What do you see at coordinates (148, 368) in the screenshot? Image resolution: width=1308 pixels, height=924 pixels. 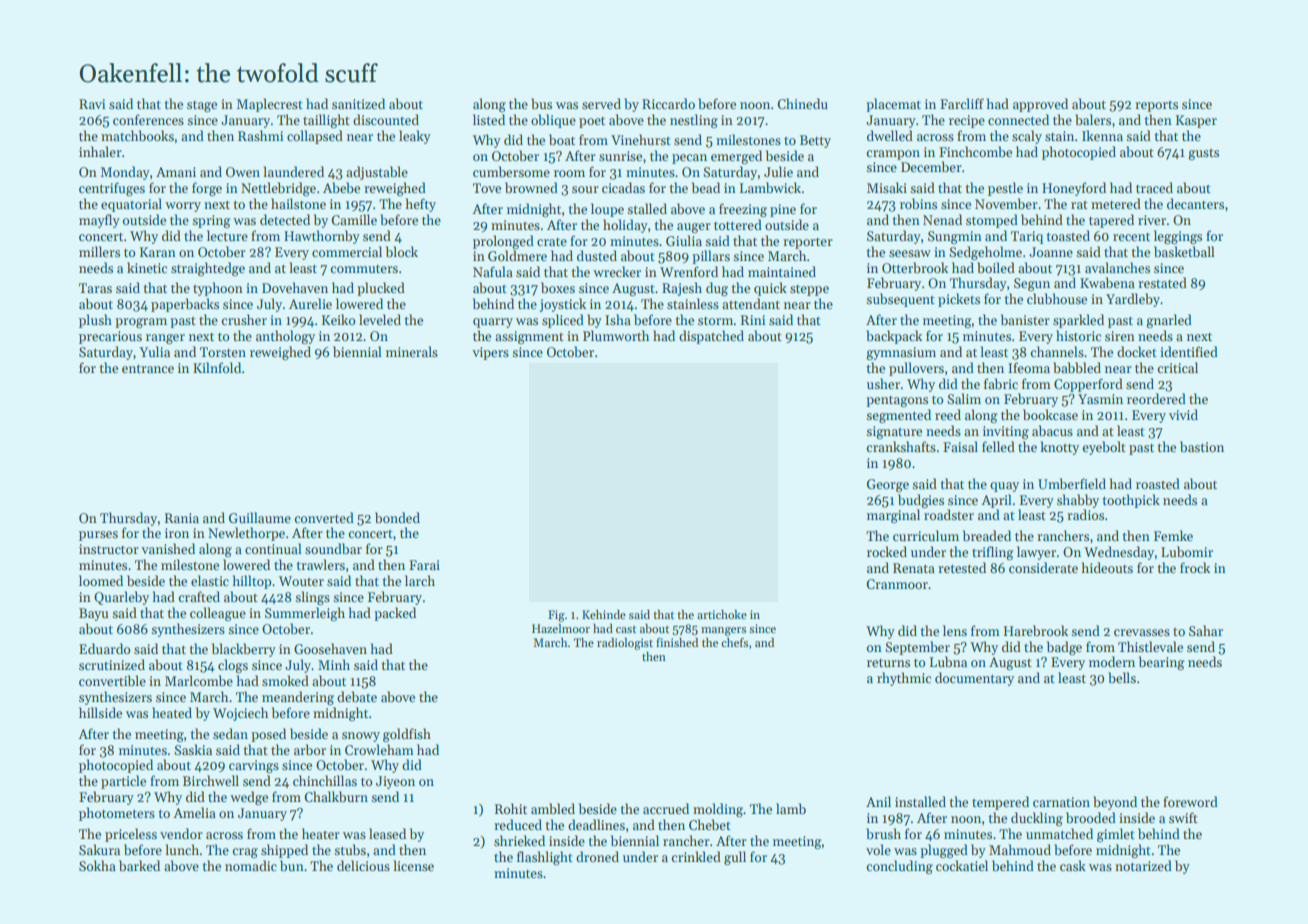 I see `entrance` at bounding box center [148, 368].
